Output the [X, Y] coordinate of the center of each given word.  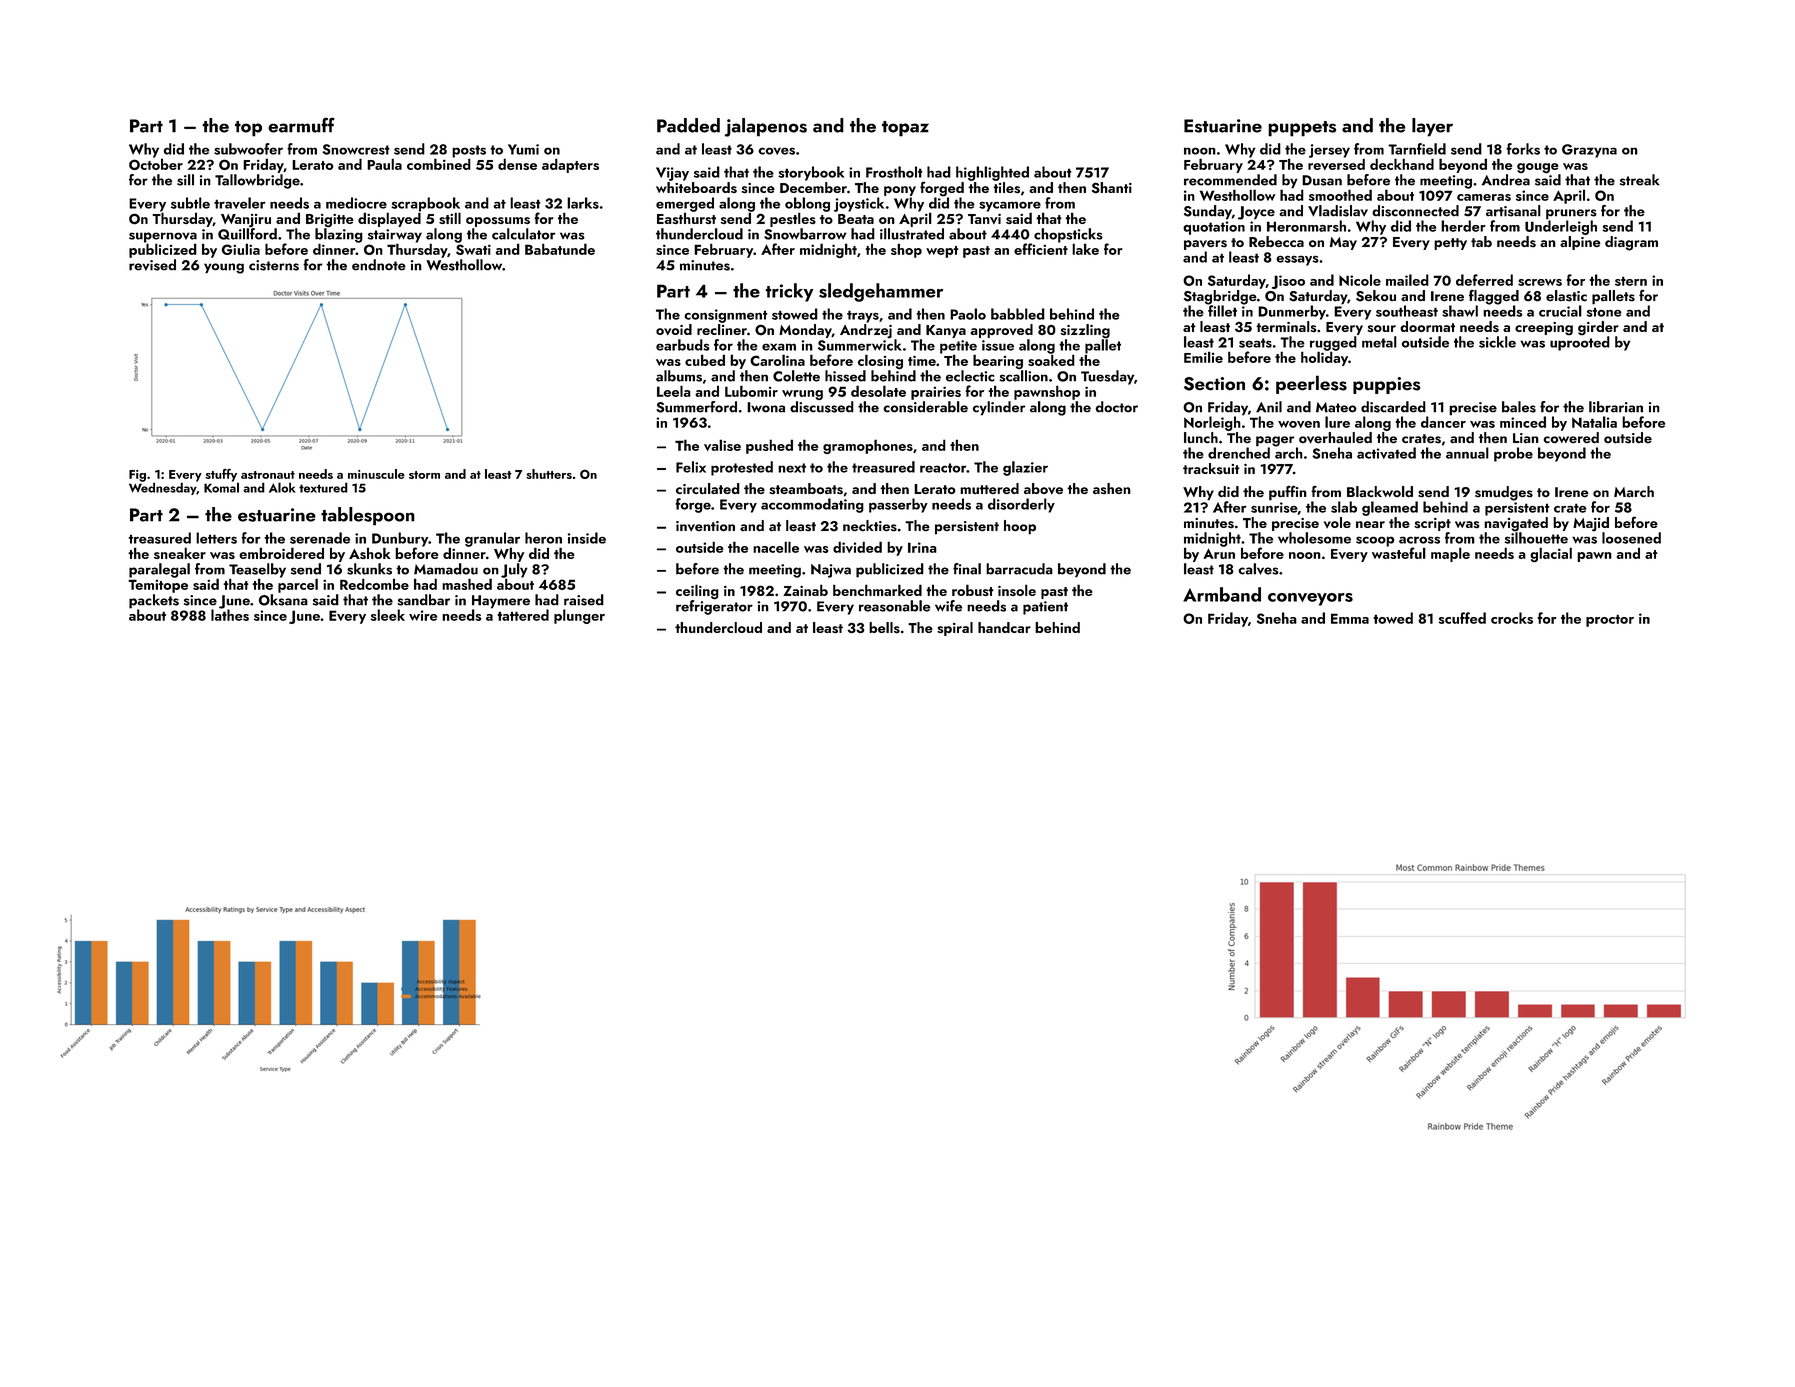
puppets [1302, 129]
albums [679, 376]
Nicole [1360, 280]
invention [705, 526]
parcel [298, 585]
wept [942, 252]
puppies [1387, 385]
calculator [523, 234]
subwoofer [248, 149]
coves [776, 151]
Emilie [1203, 357]
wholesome [1314, 538]
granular [492, 539]
